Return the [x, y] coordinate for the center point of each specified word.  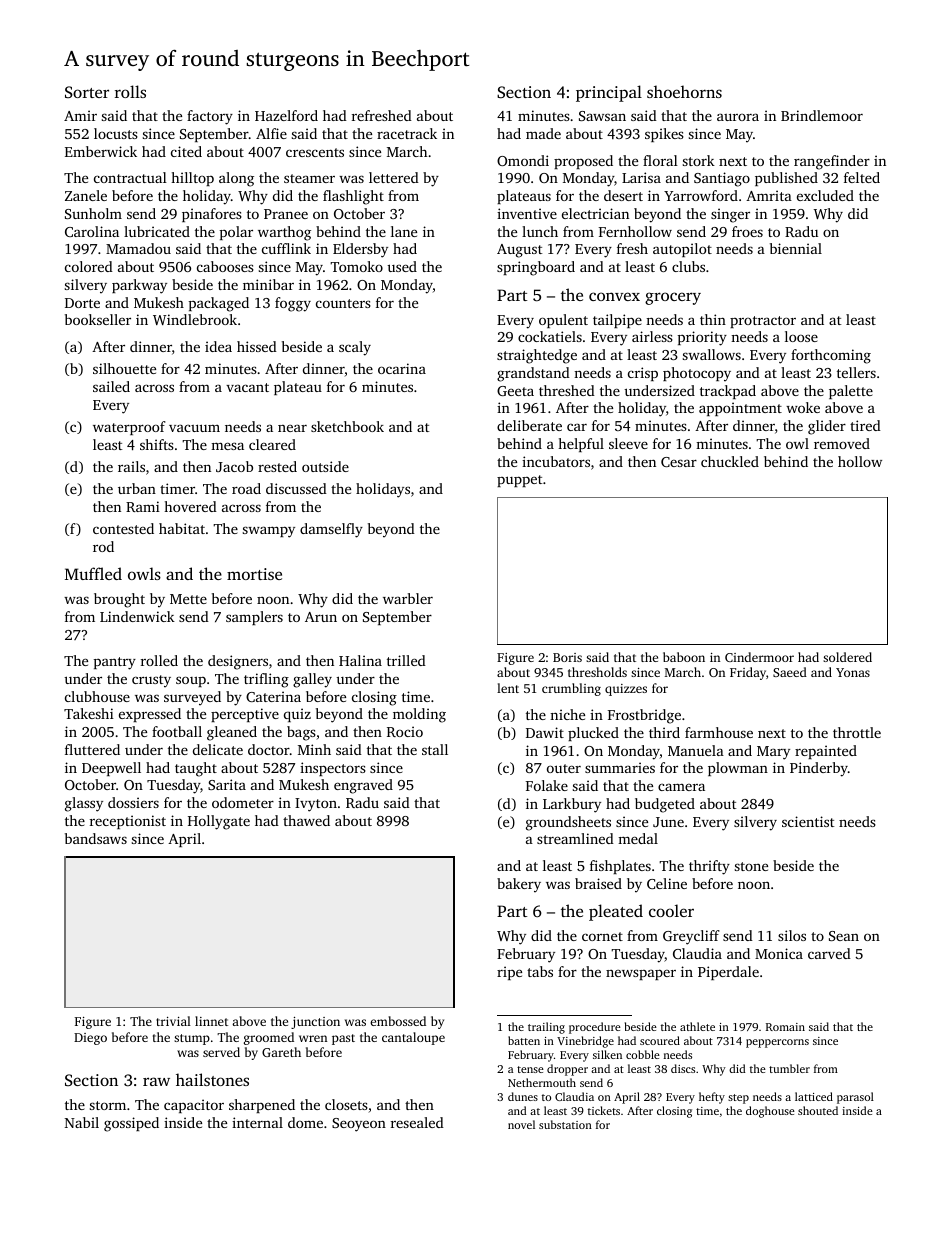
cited [186, 151]
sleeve [628, 443]
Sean [844, 936]
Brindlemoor [822, 115]
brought [119, 600]
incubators [556, 461]
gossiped [131, 1124]
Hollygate [219, 822]
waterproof [129, 428]
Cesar [679, 462]
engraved [363, 786]
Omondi [523, 160]
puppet [520, 481]
